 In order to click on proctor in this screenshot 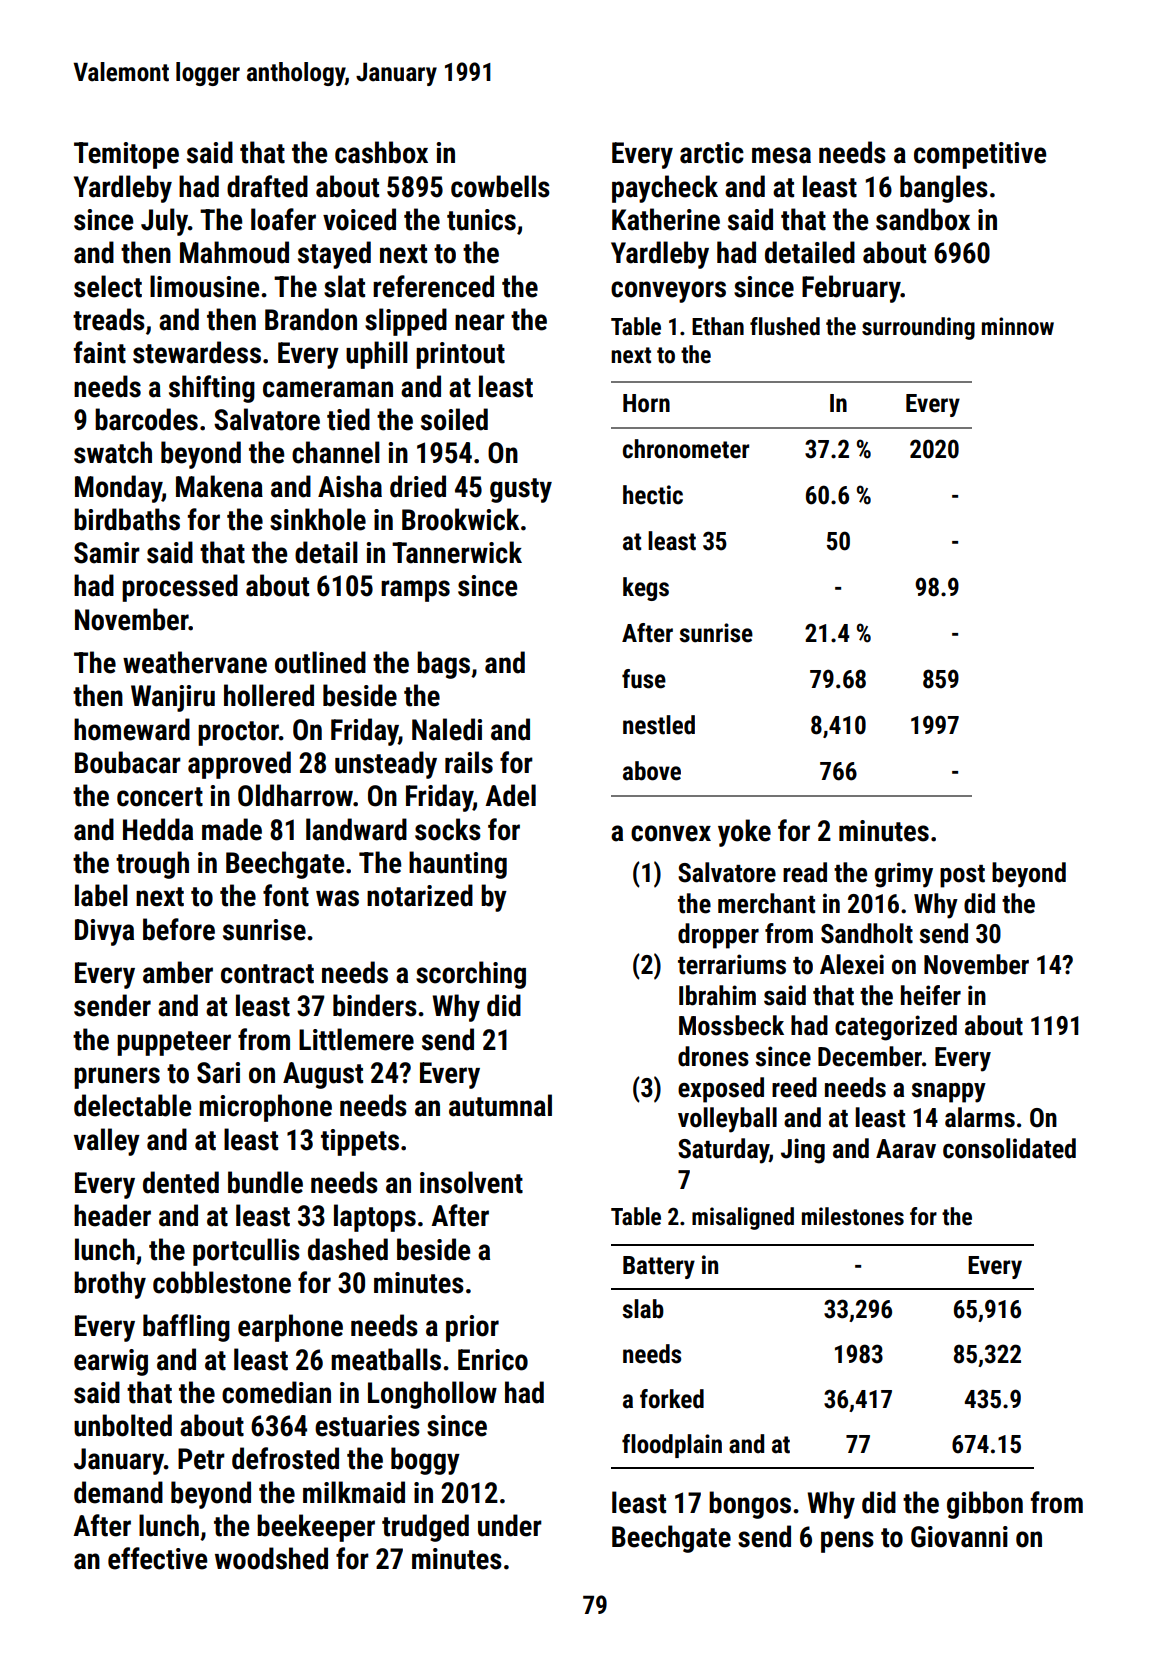, I will do `click(238, 733)`.
